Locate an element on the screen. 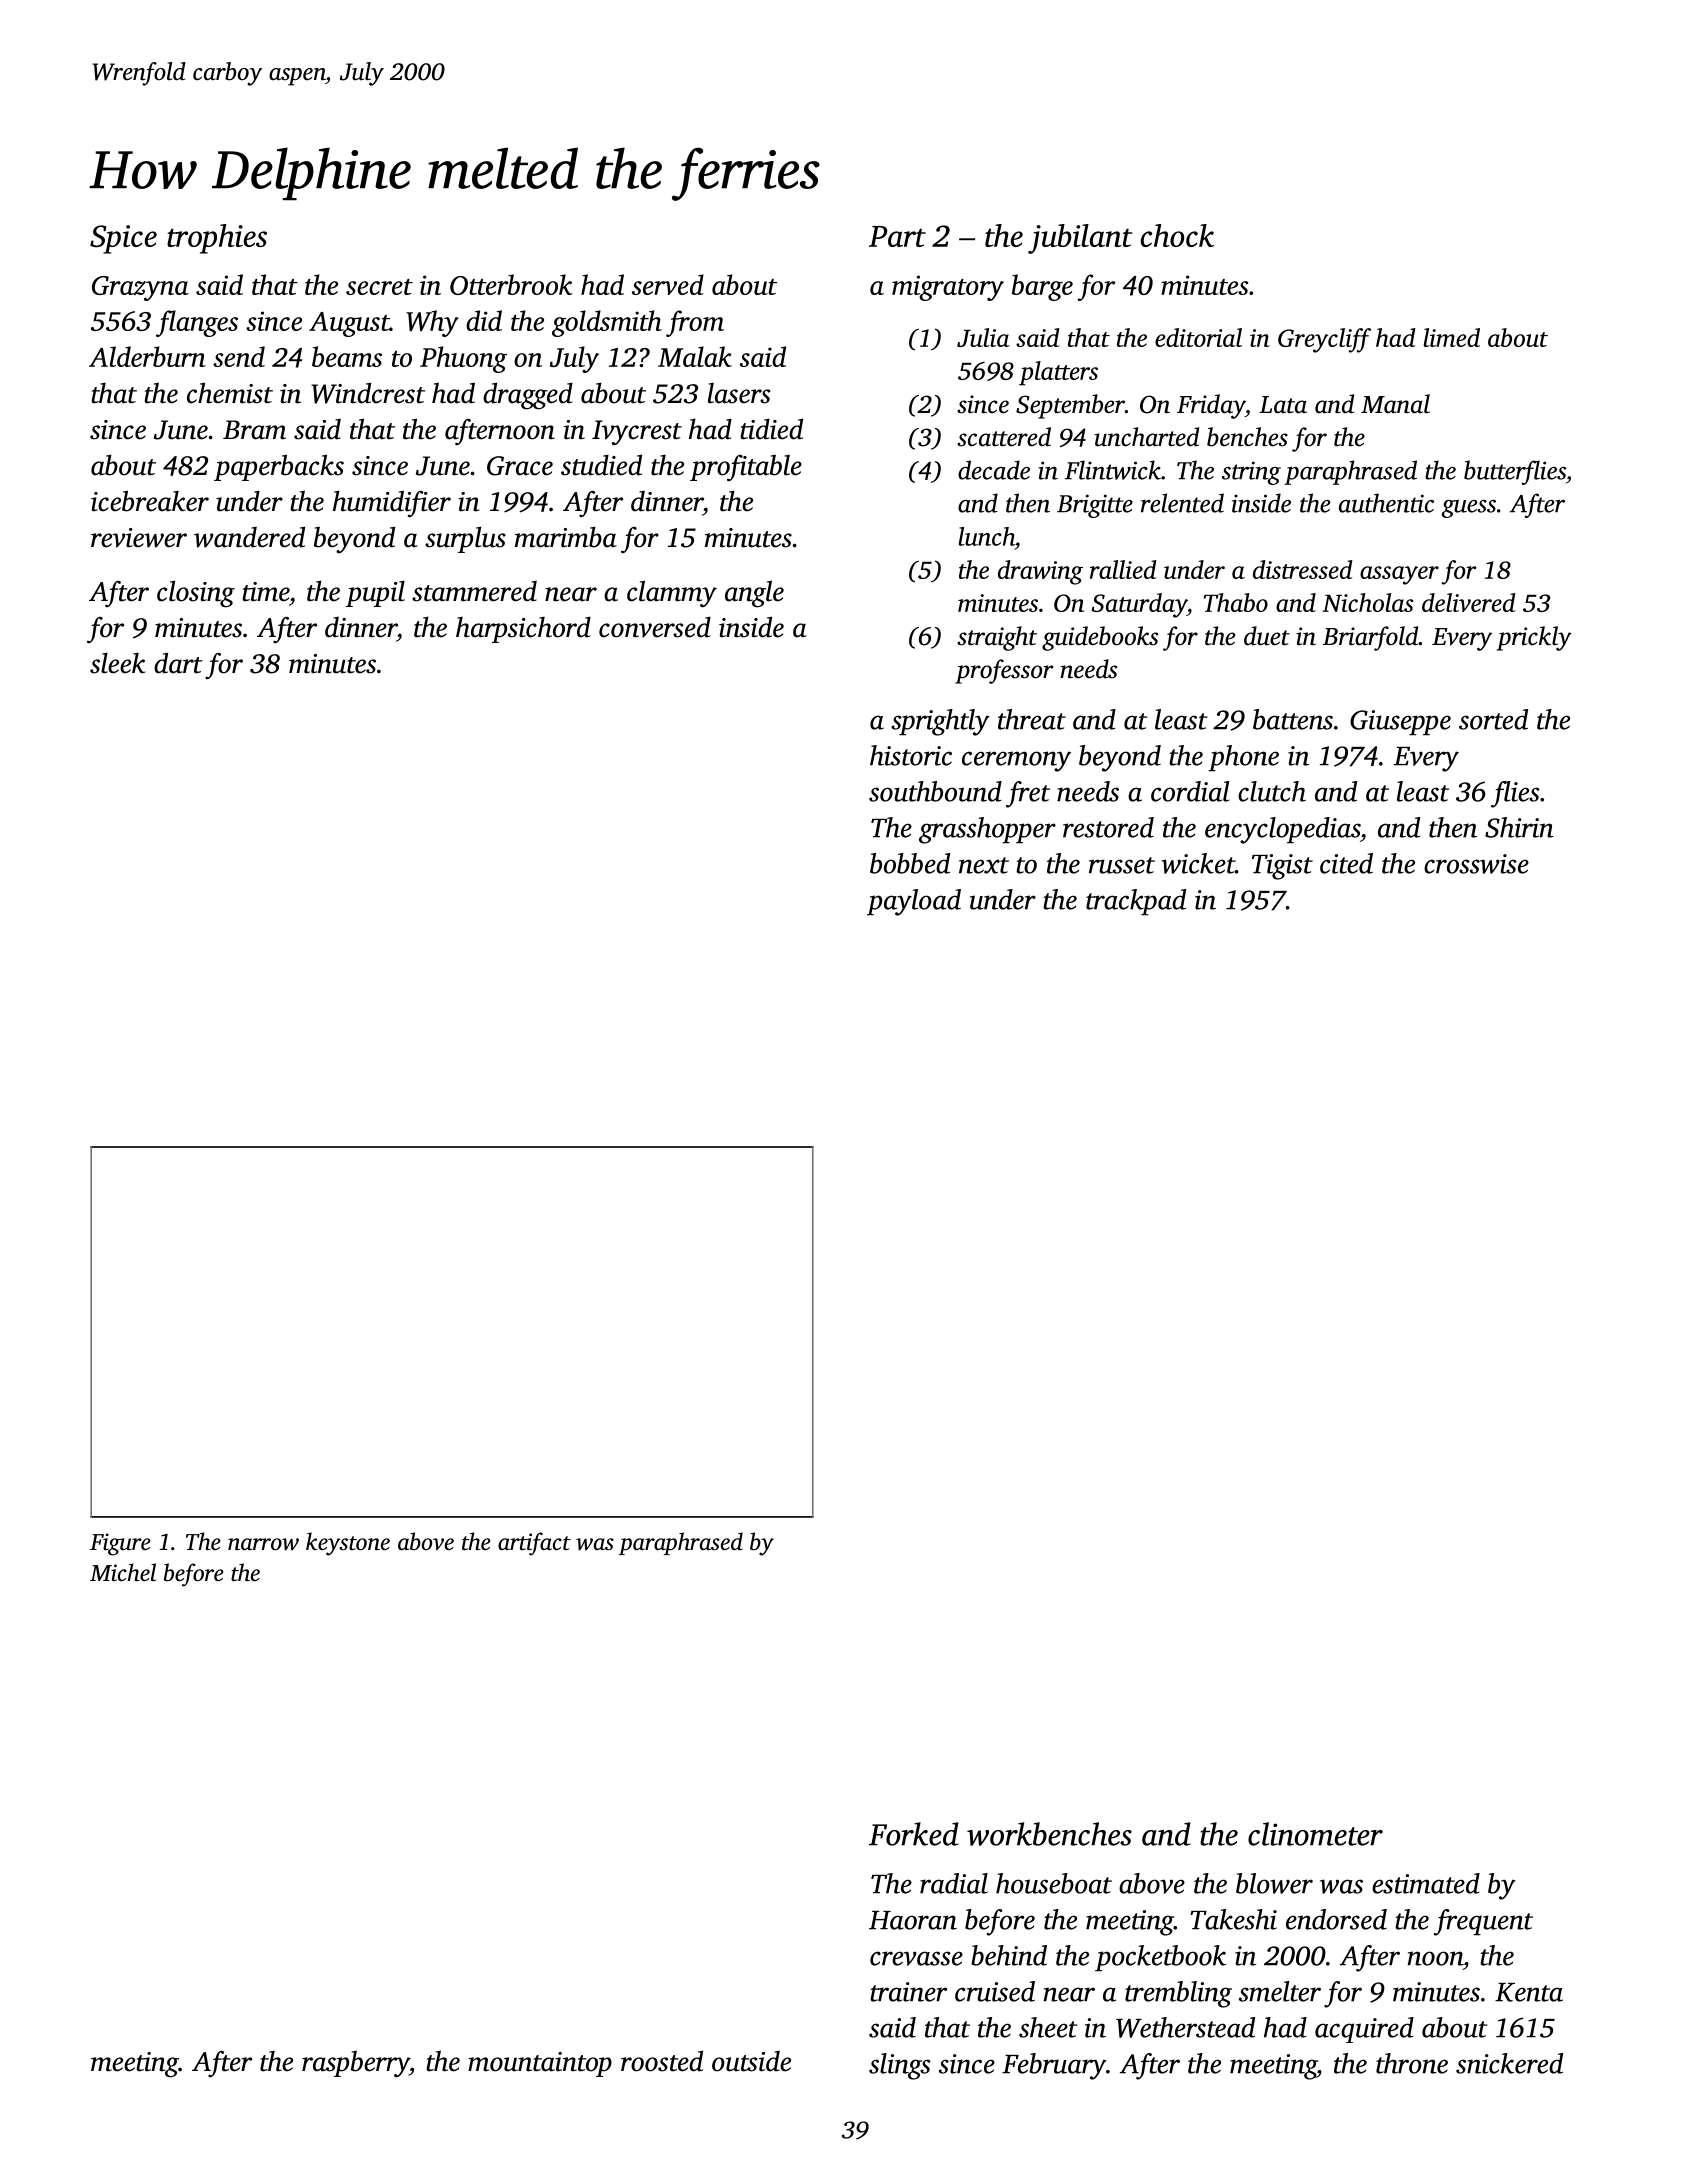 The width and height of the screenshot is (1683, 2178). artifact is located at coordinates (534, 1544).
